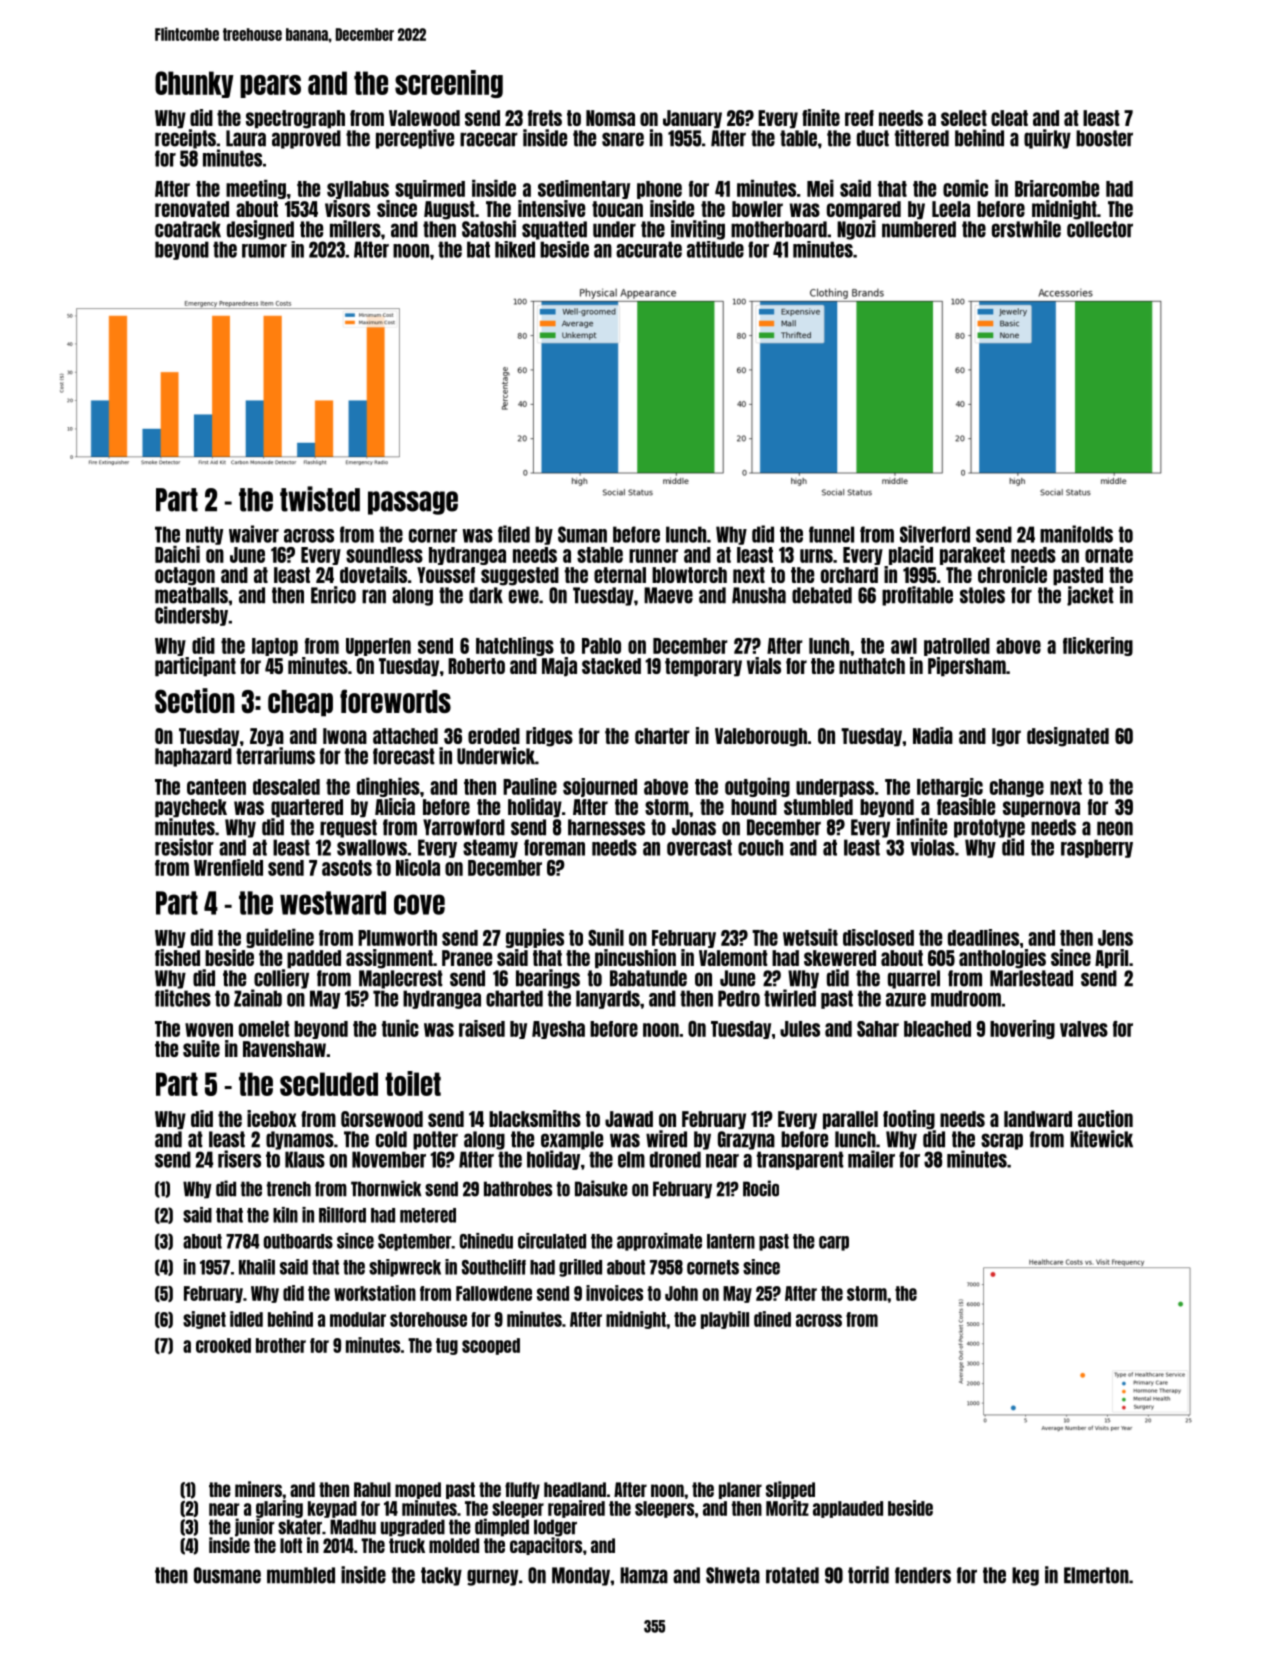  I want to click on passage, so click(413, 503).
